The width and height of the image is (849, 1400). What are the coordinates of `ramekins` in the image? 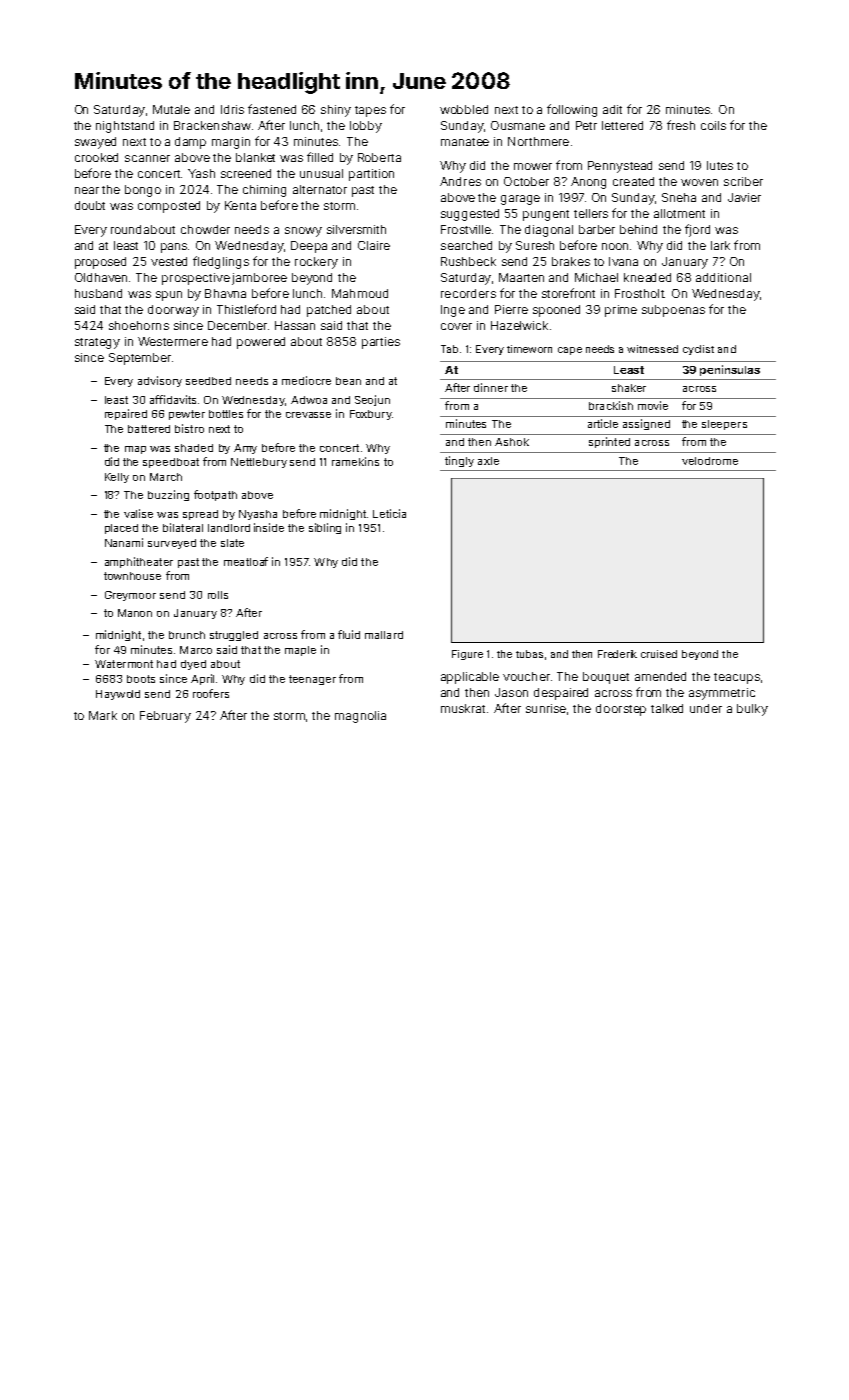 It's located at (355, 461).
